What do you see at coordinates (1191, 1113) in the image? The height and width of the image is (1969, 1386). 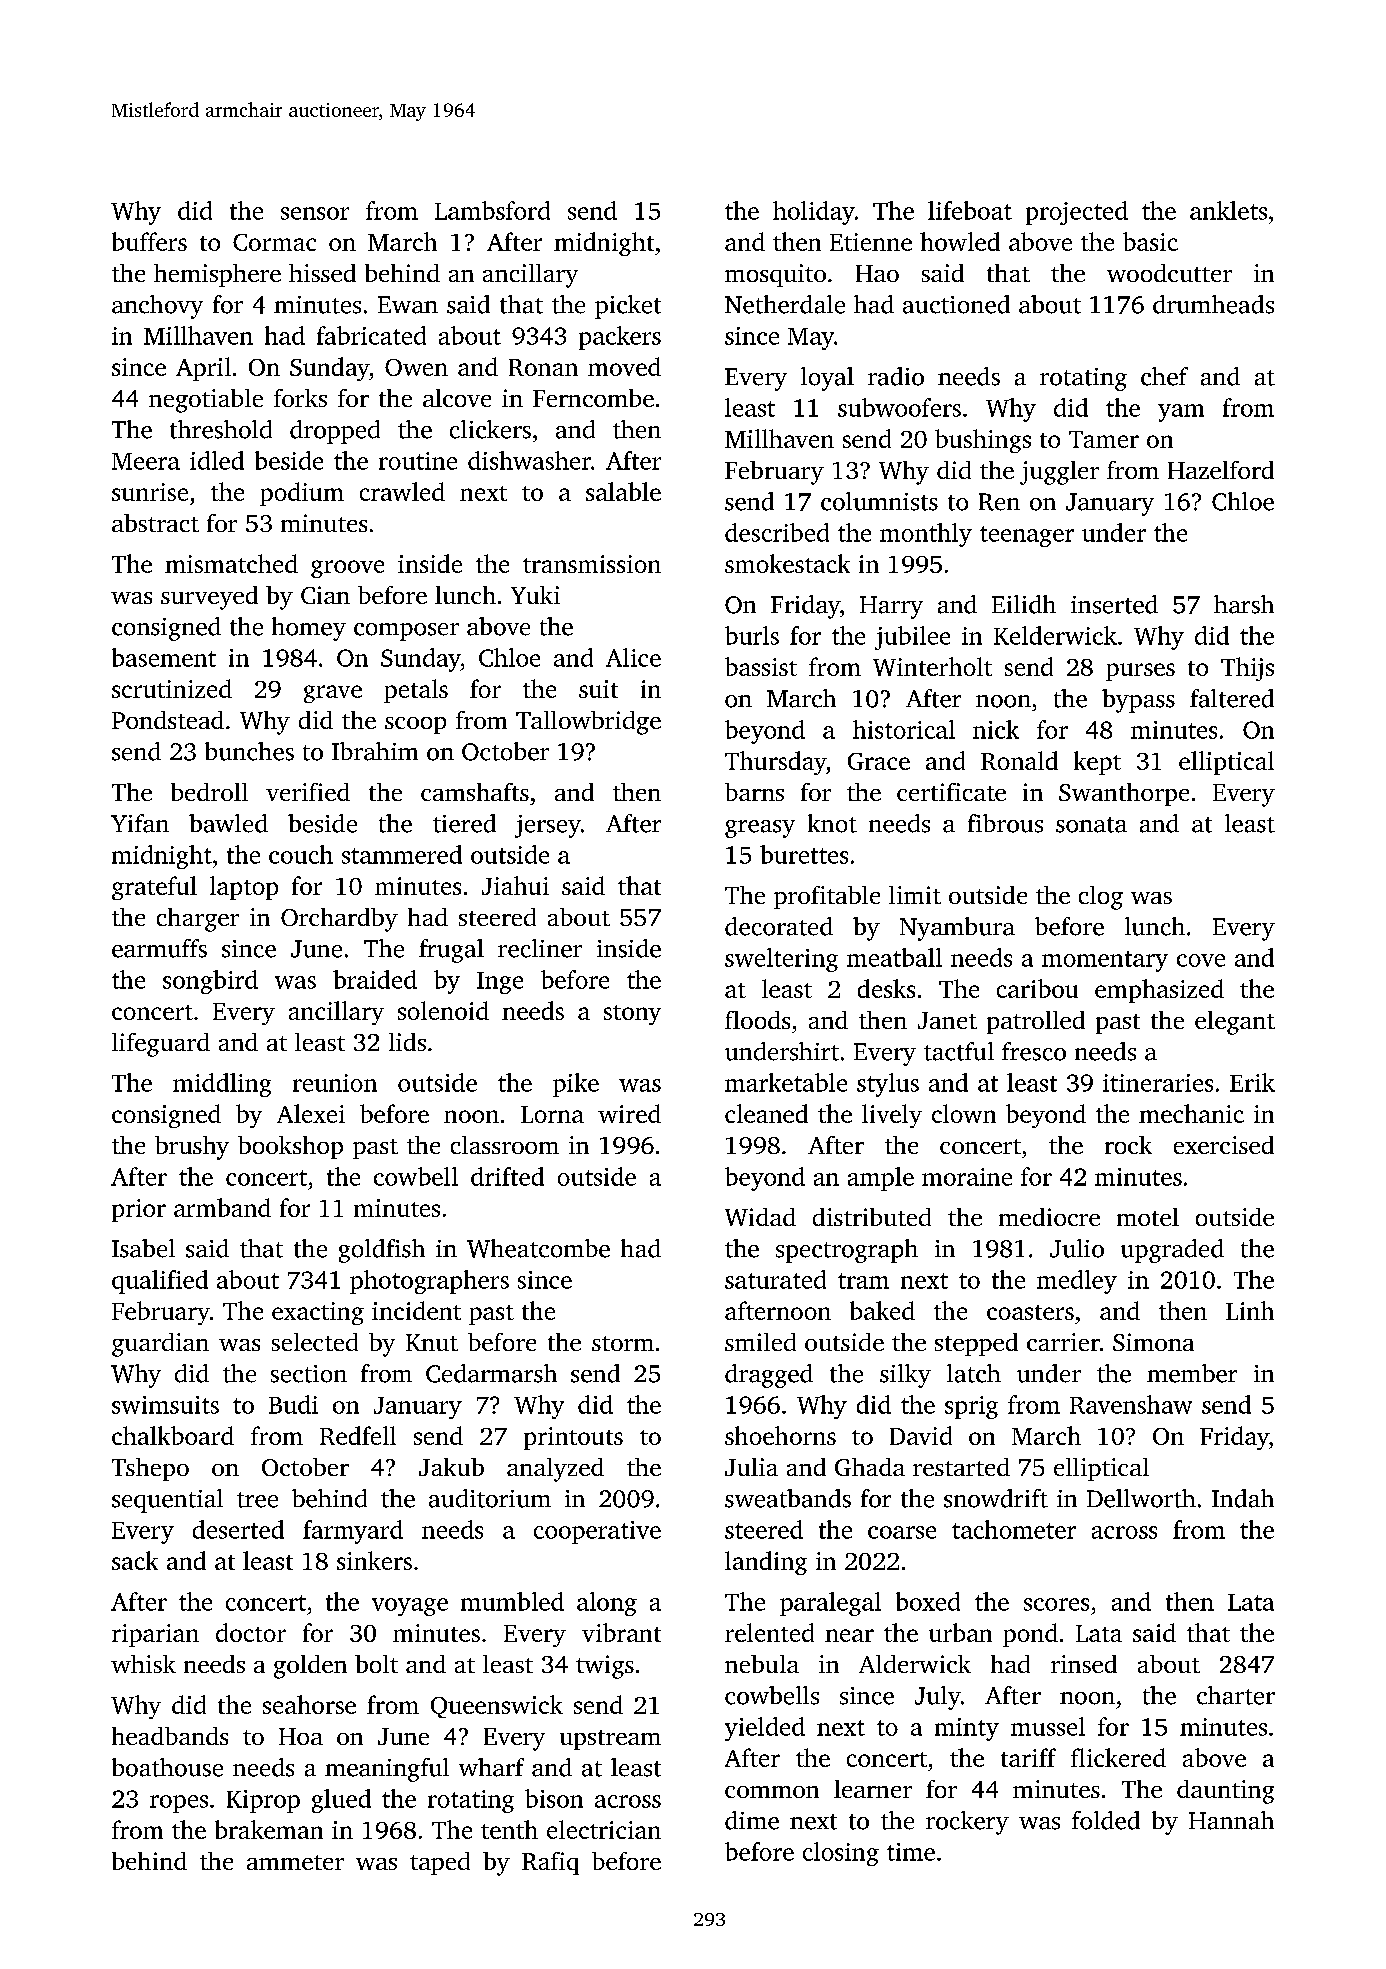 I see `mechanic` at bounding box center [1191, 1113].
